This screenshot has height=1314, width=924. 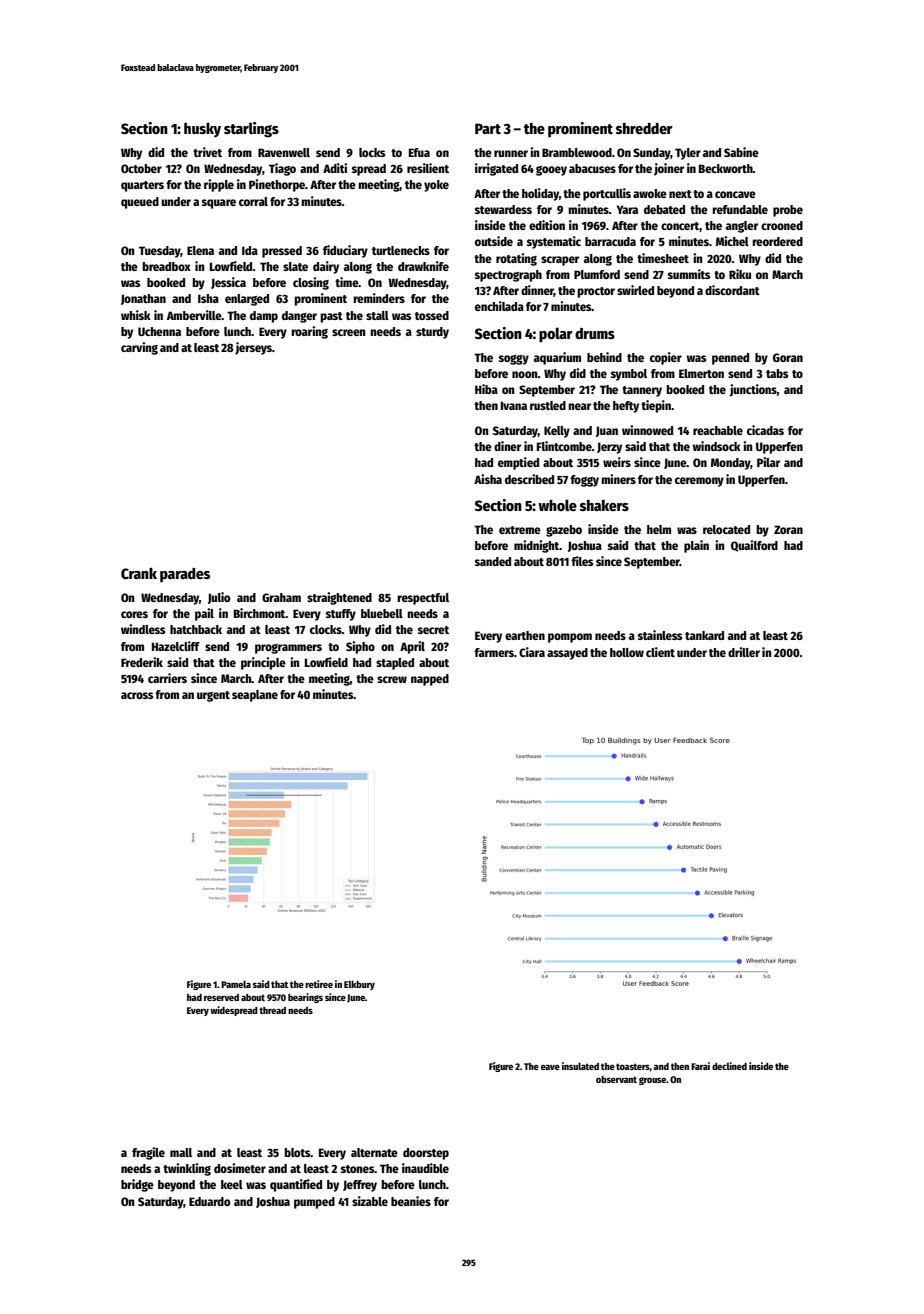 What do you see at coordinates (788, 357) in the screenshot?
I see `Goran` at bounding box center [788, 357].
